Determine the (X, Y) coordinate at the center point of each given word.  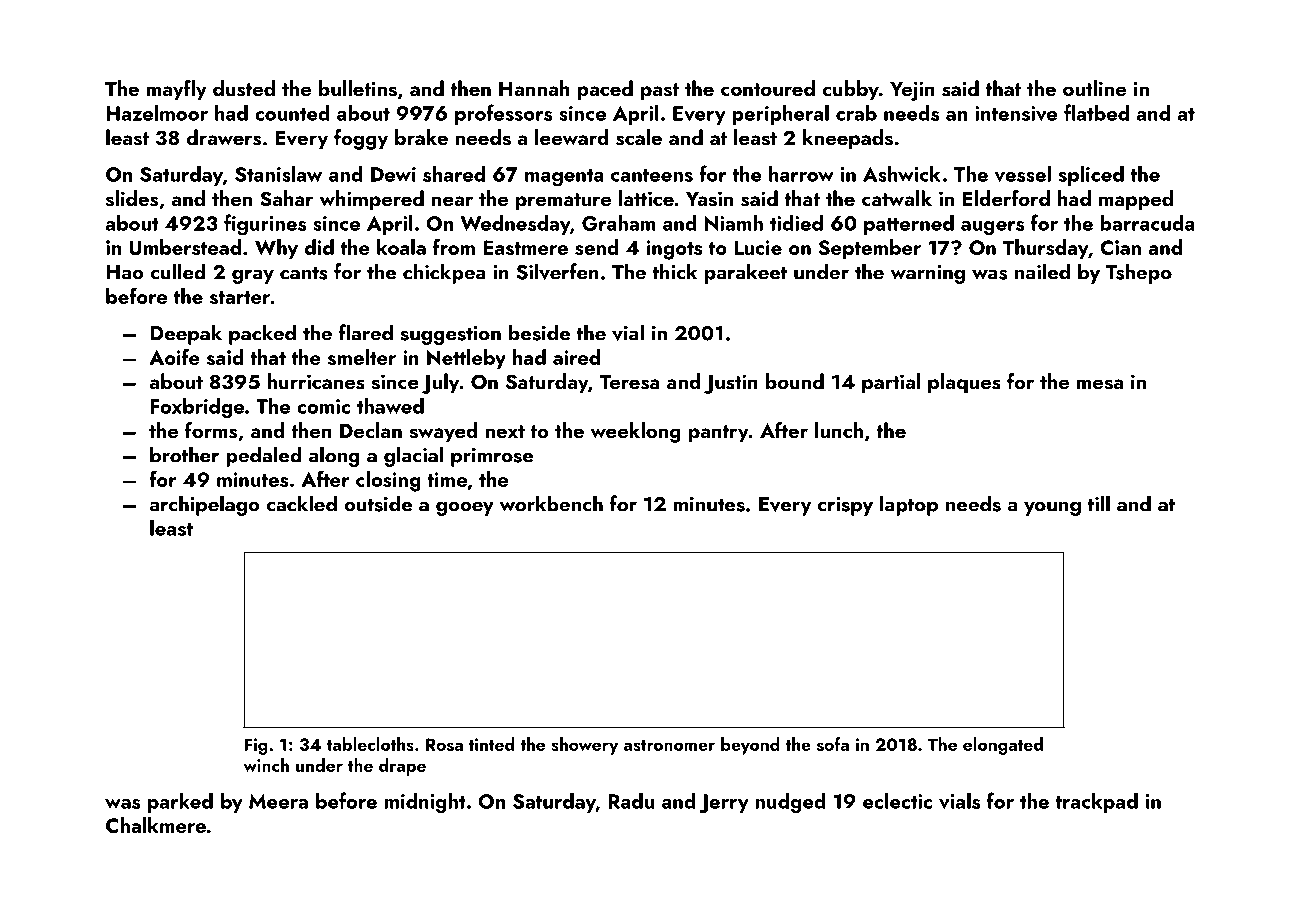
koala (401, 247)
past (660, 92)
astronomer (669, 745)
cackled (301, 503)
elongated (1003, 746)
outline (1094, 88)
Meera (278, 801)
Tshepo (1139, 273)
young (1052, 509)
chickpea (444, 273)
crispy (845, 506)
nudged (790, 803)
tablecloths (370, 744)
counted (292, 113)
